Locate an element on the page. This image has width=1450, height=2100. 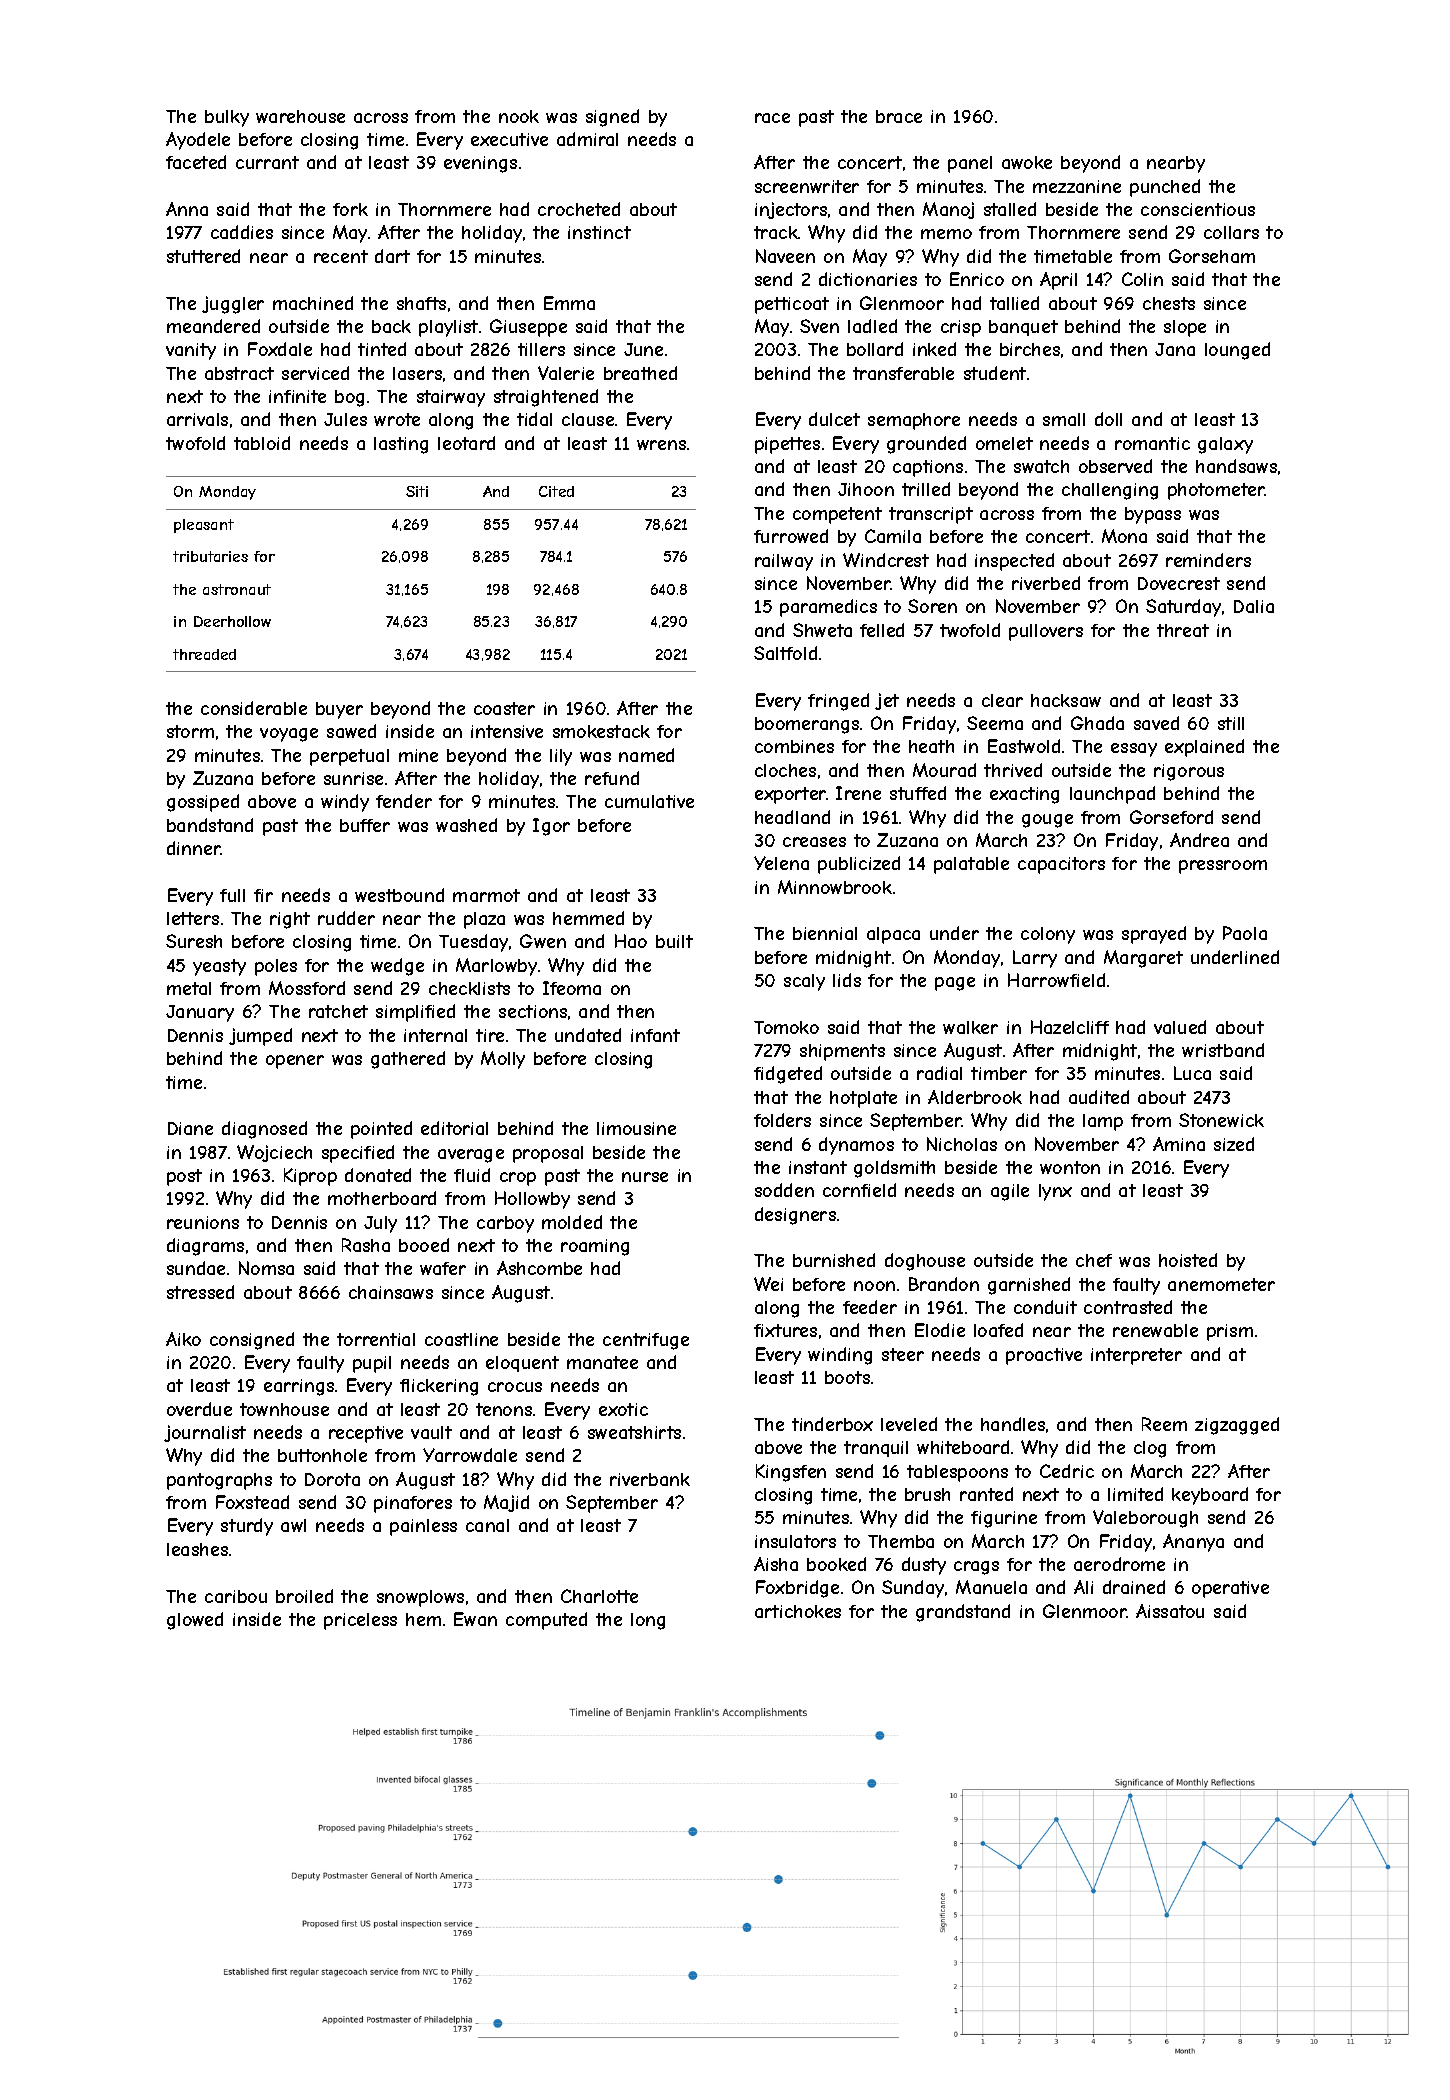
wrote is located at coordinates (397, 419).
